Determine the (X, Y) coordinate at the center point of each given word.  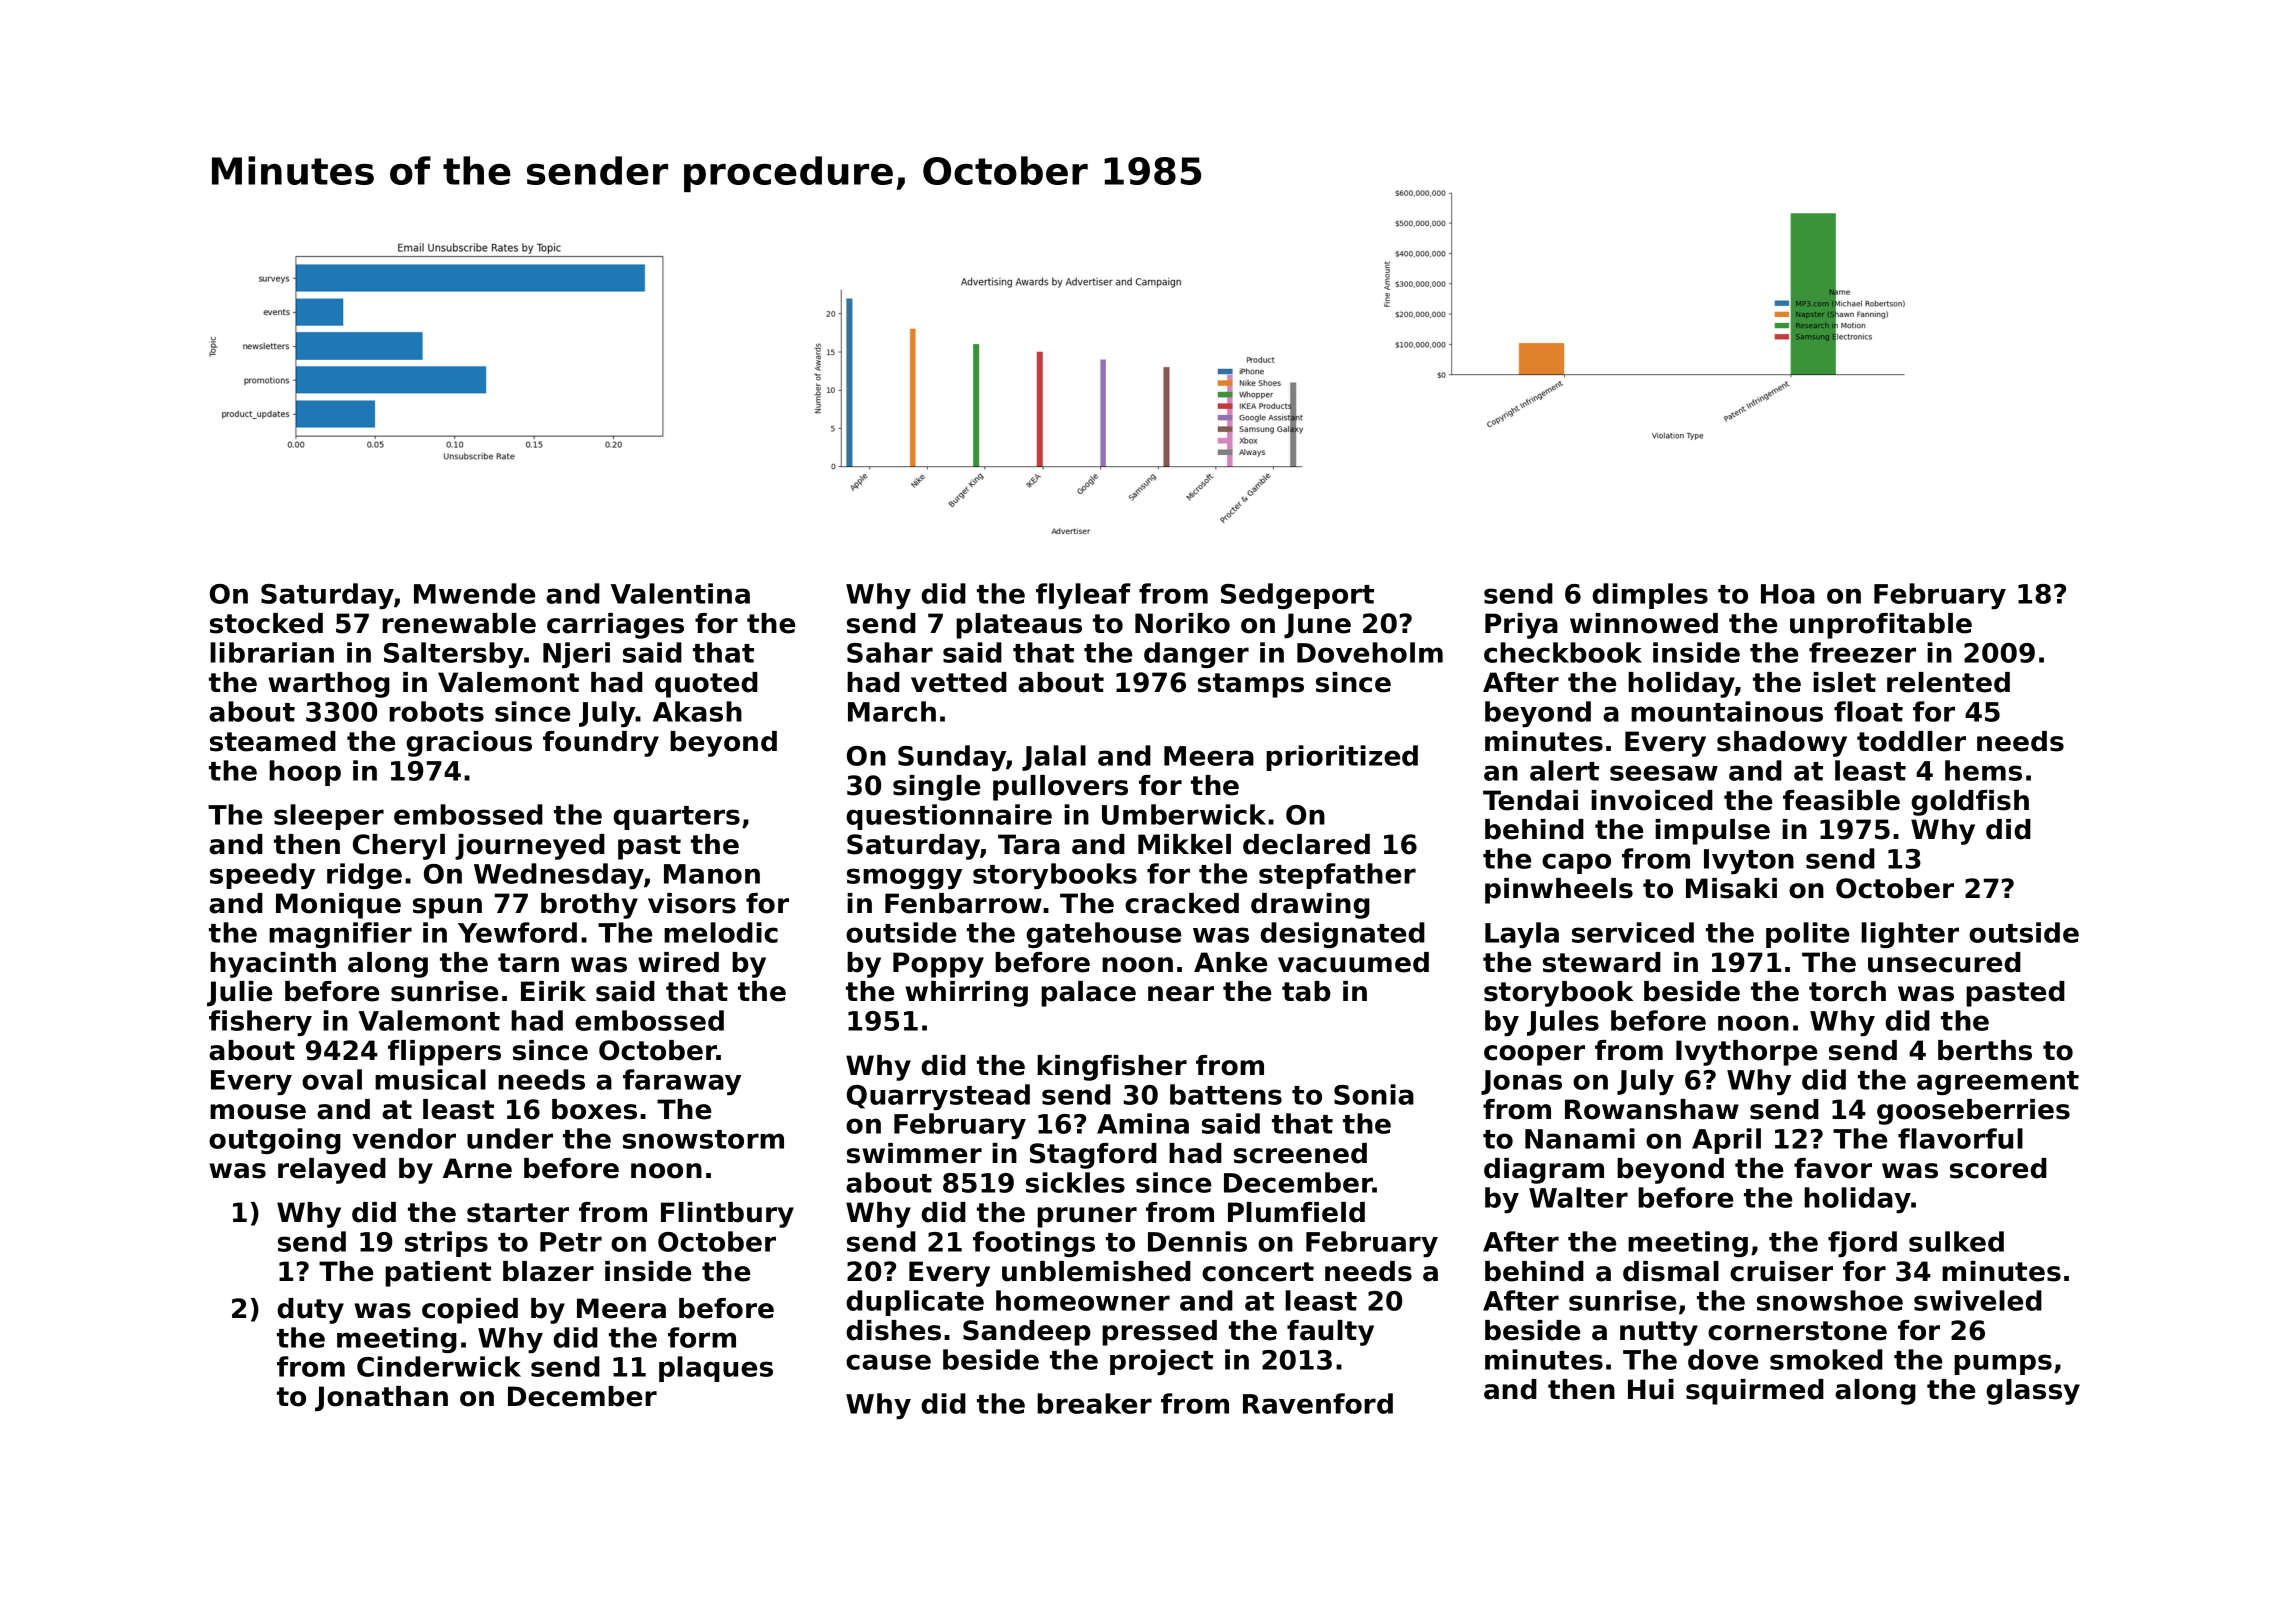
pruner (1087, 1217)
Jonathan (381, 1399)
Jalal (1054, 758)
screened (1300, 1153)
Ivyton (1749, 861)
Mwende (474, 593)
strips (446, 1244)
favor (1833, 1168)
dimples (1650, 596)
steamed (273, 741)
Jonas (1521, 1082)
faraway (682, 1082)
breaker (1094, 1403)
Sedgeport (1297, 596)
